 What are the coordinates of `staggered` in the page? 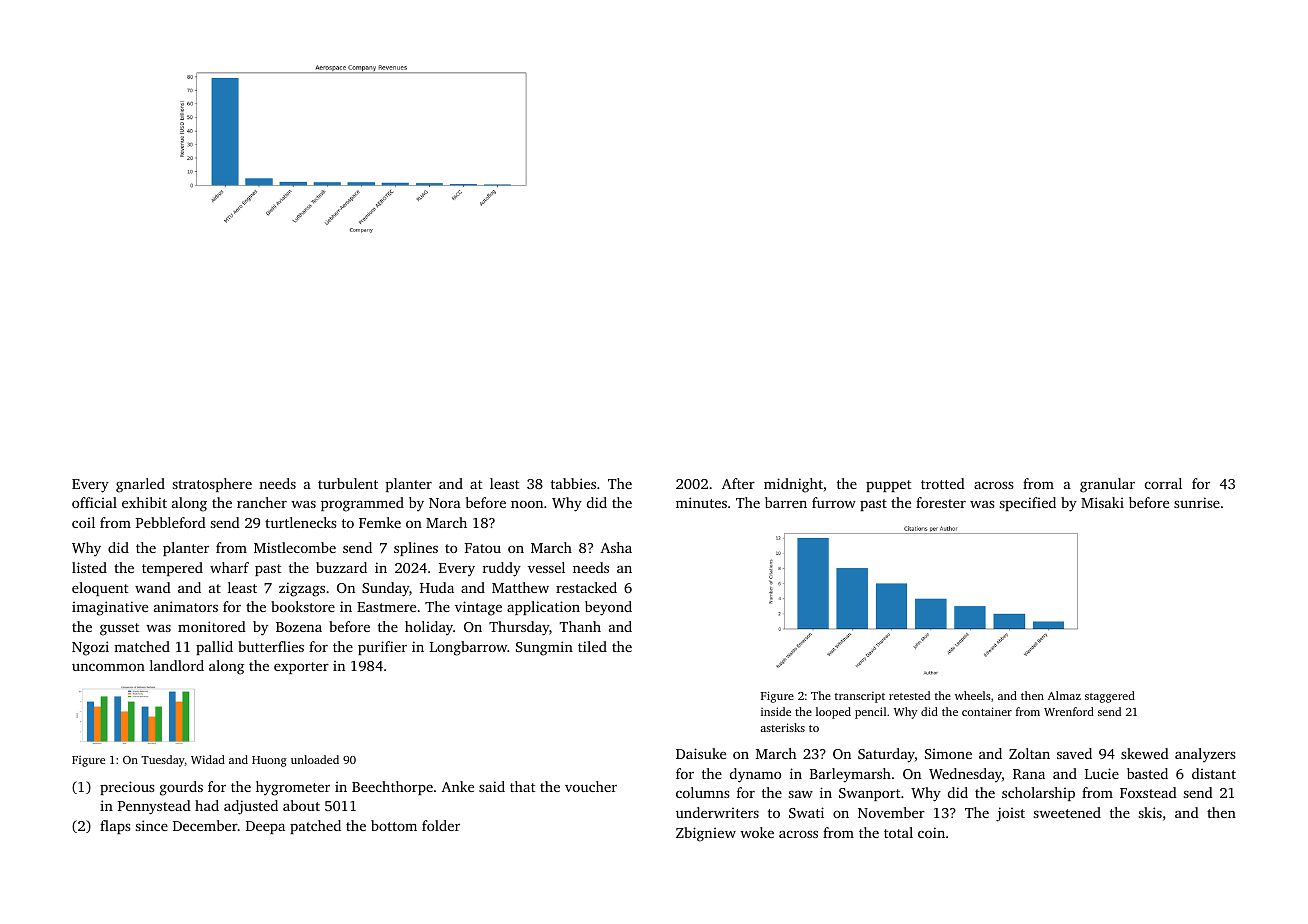 It's located at (1110, 697).
